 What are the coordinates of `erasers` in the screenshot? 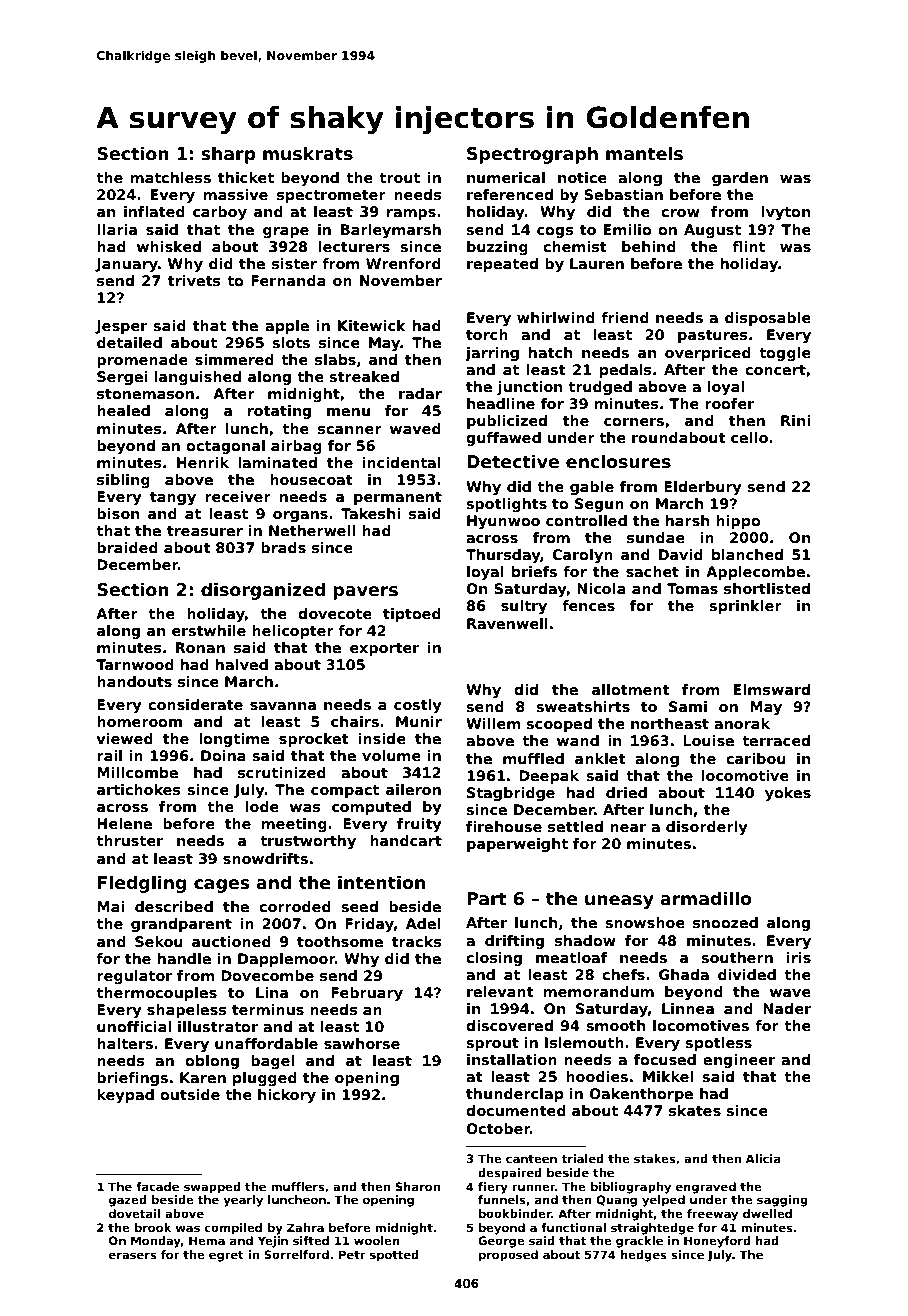 It's located at (133, 1255).
